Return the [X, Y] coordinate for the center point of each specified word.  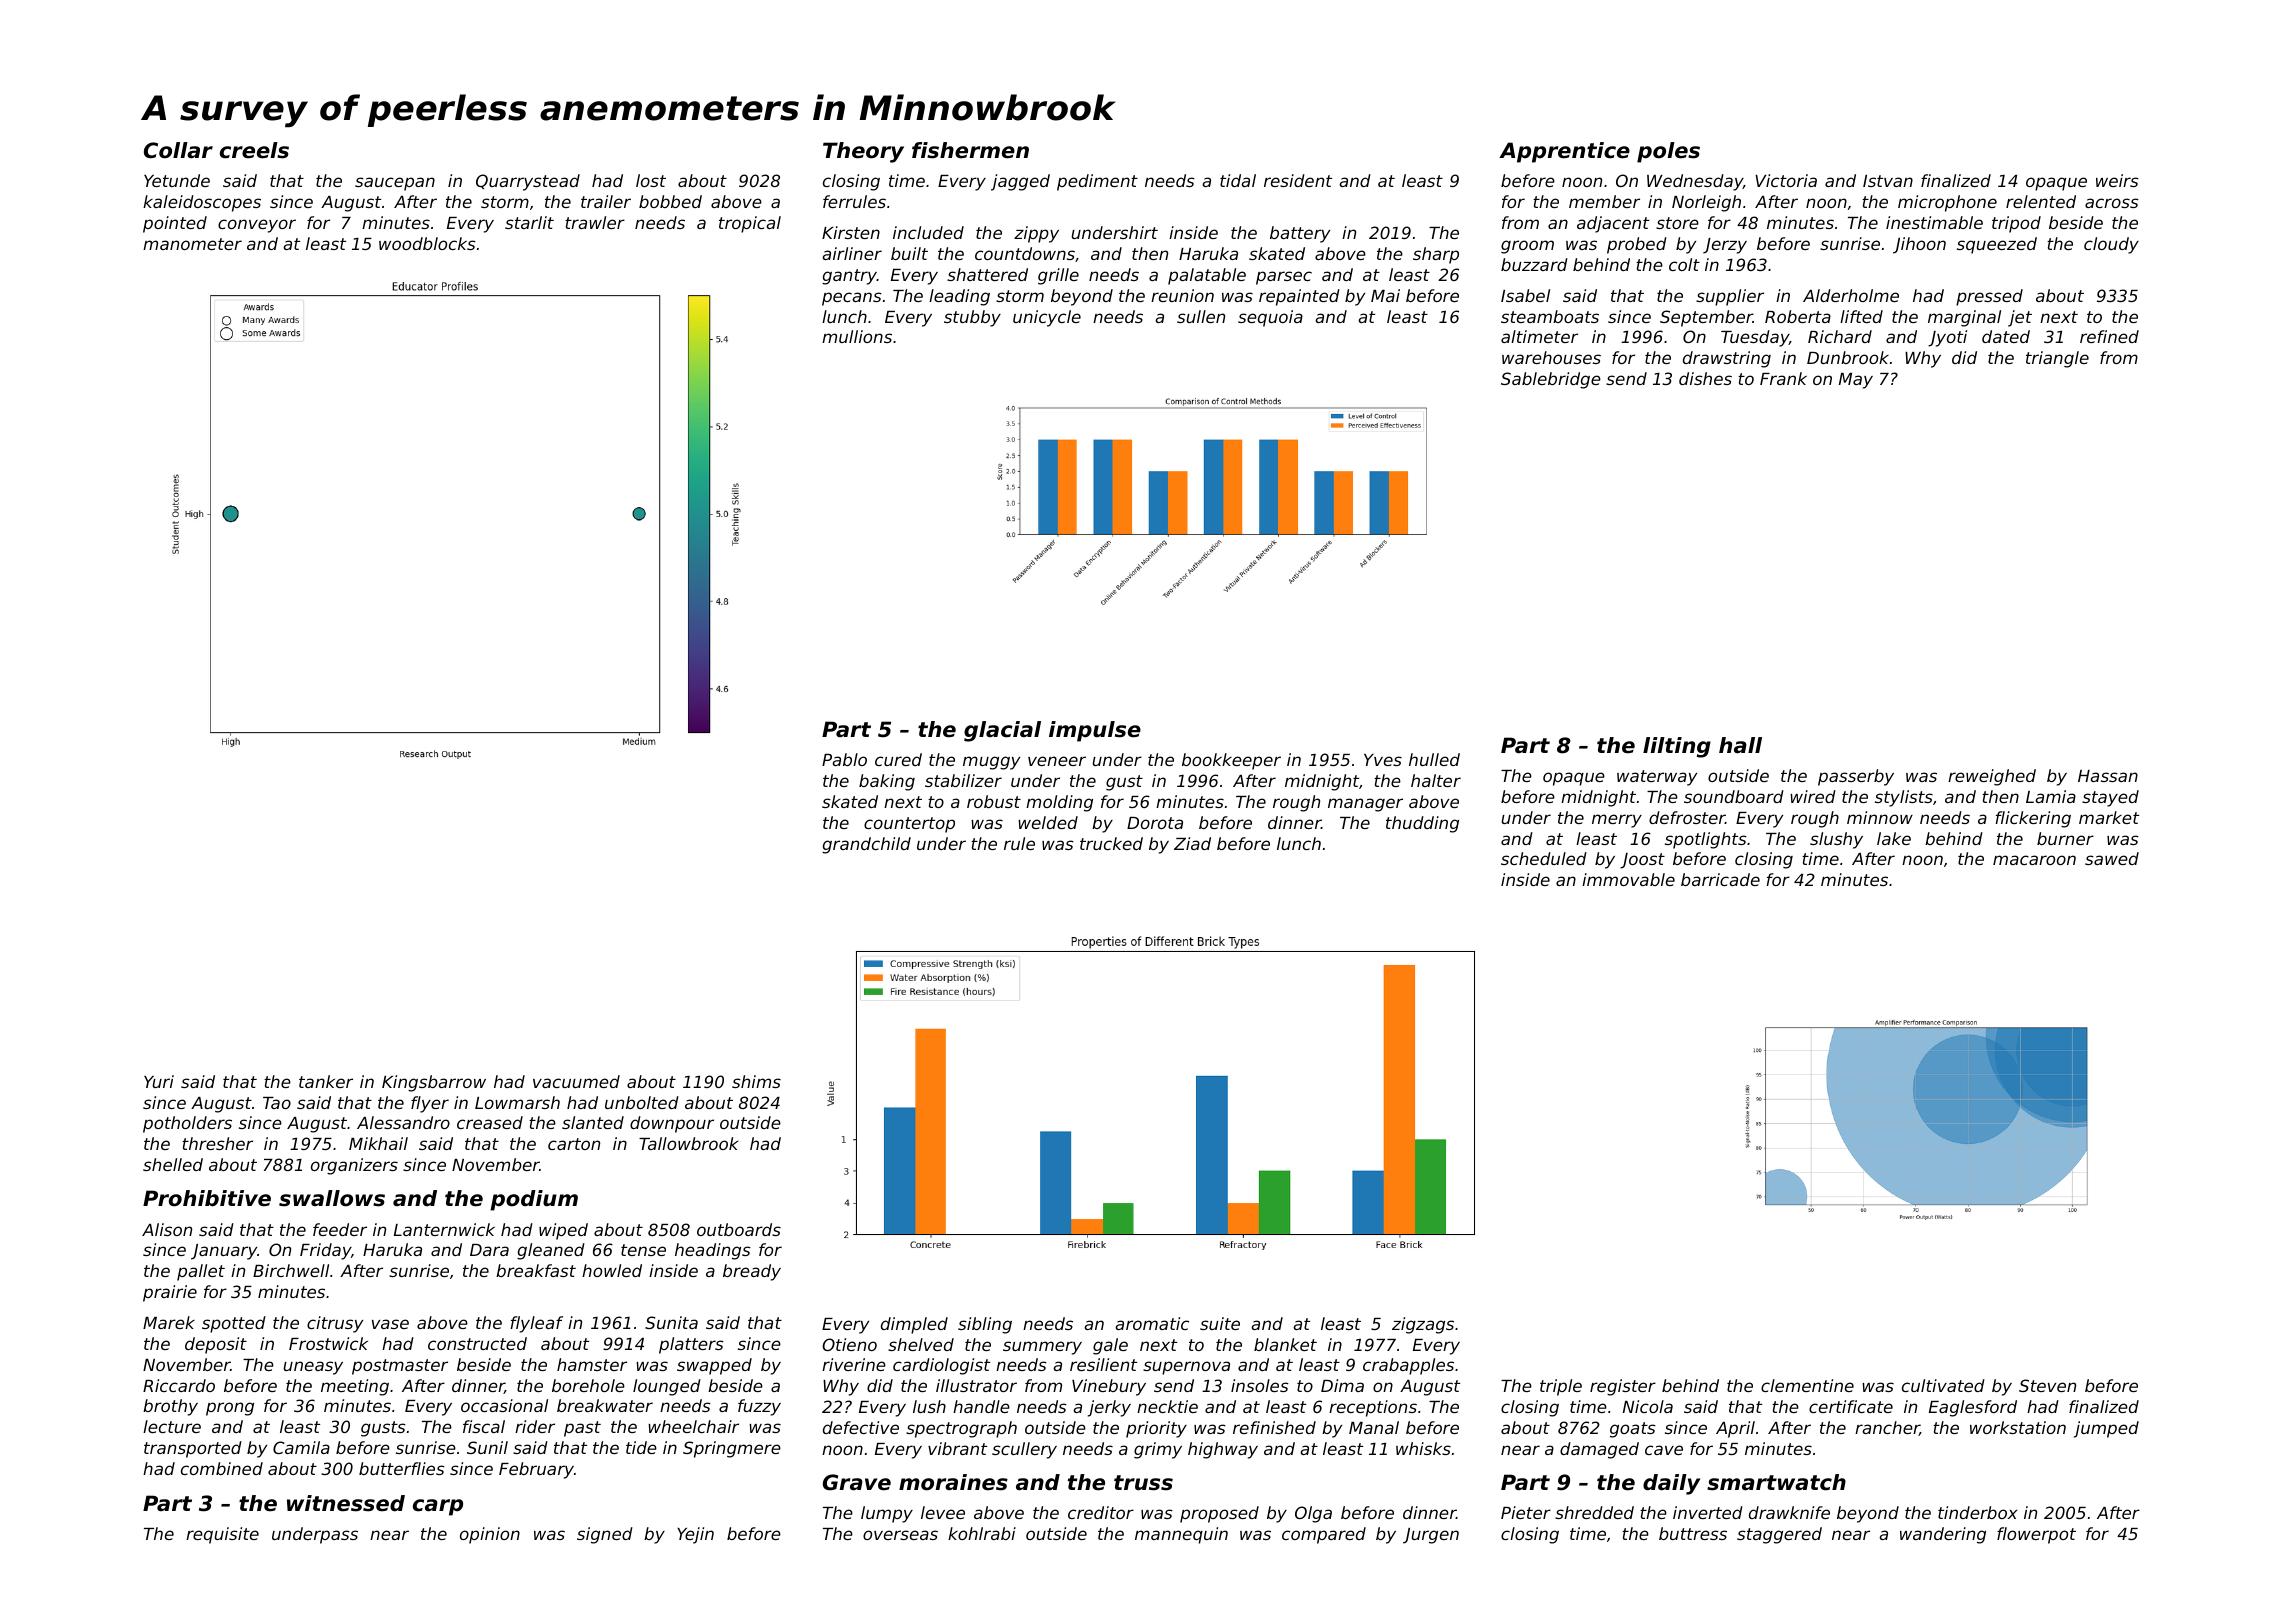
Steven [2047, 1385]
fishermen [970, 150]
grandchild [866, 845]
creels [254, 150]
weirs [2117, 180]
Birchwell [291, 1270]
